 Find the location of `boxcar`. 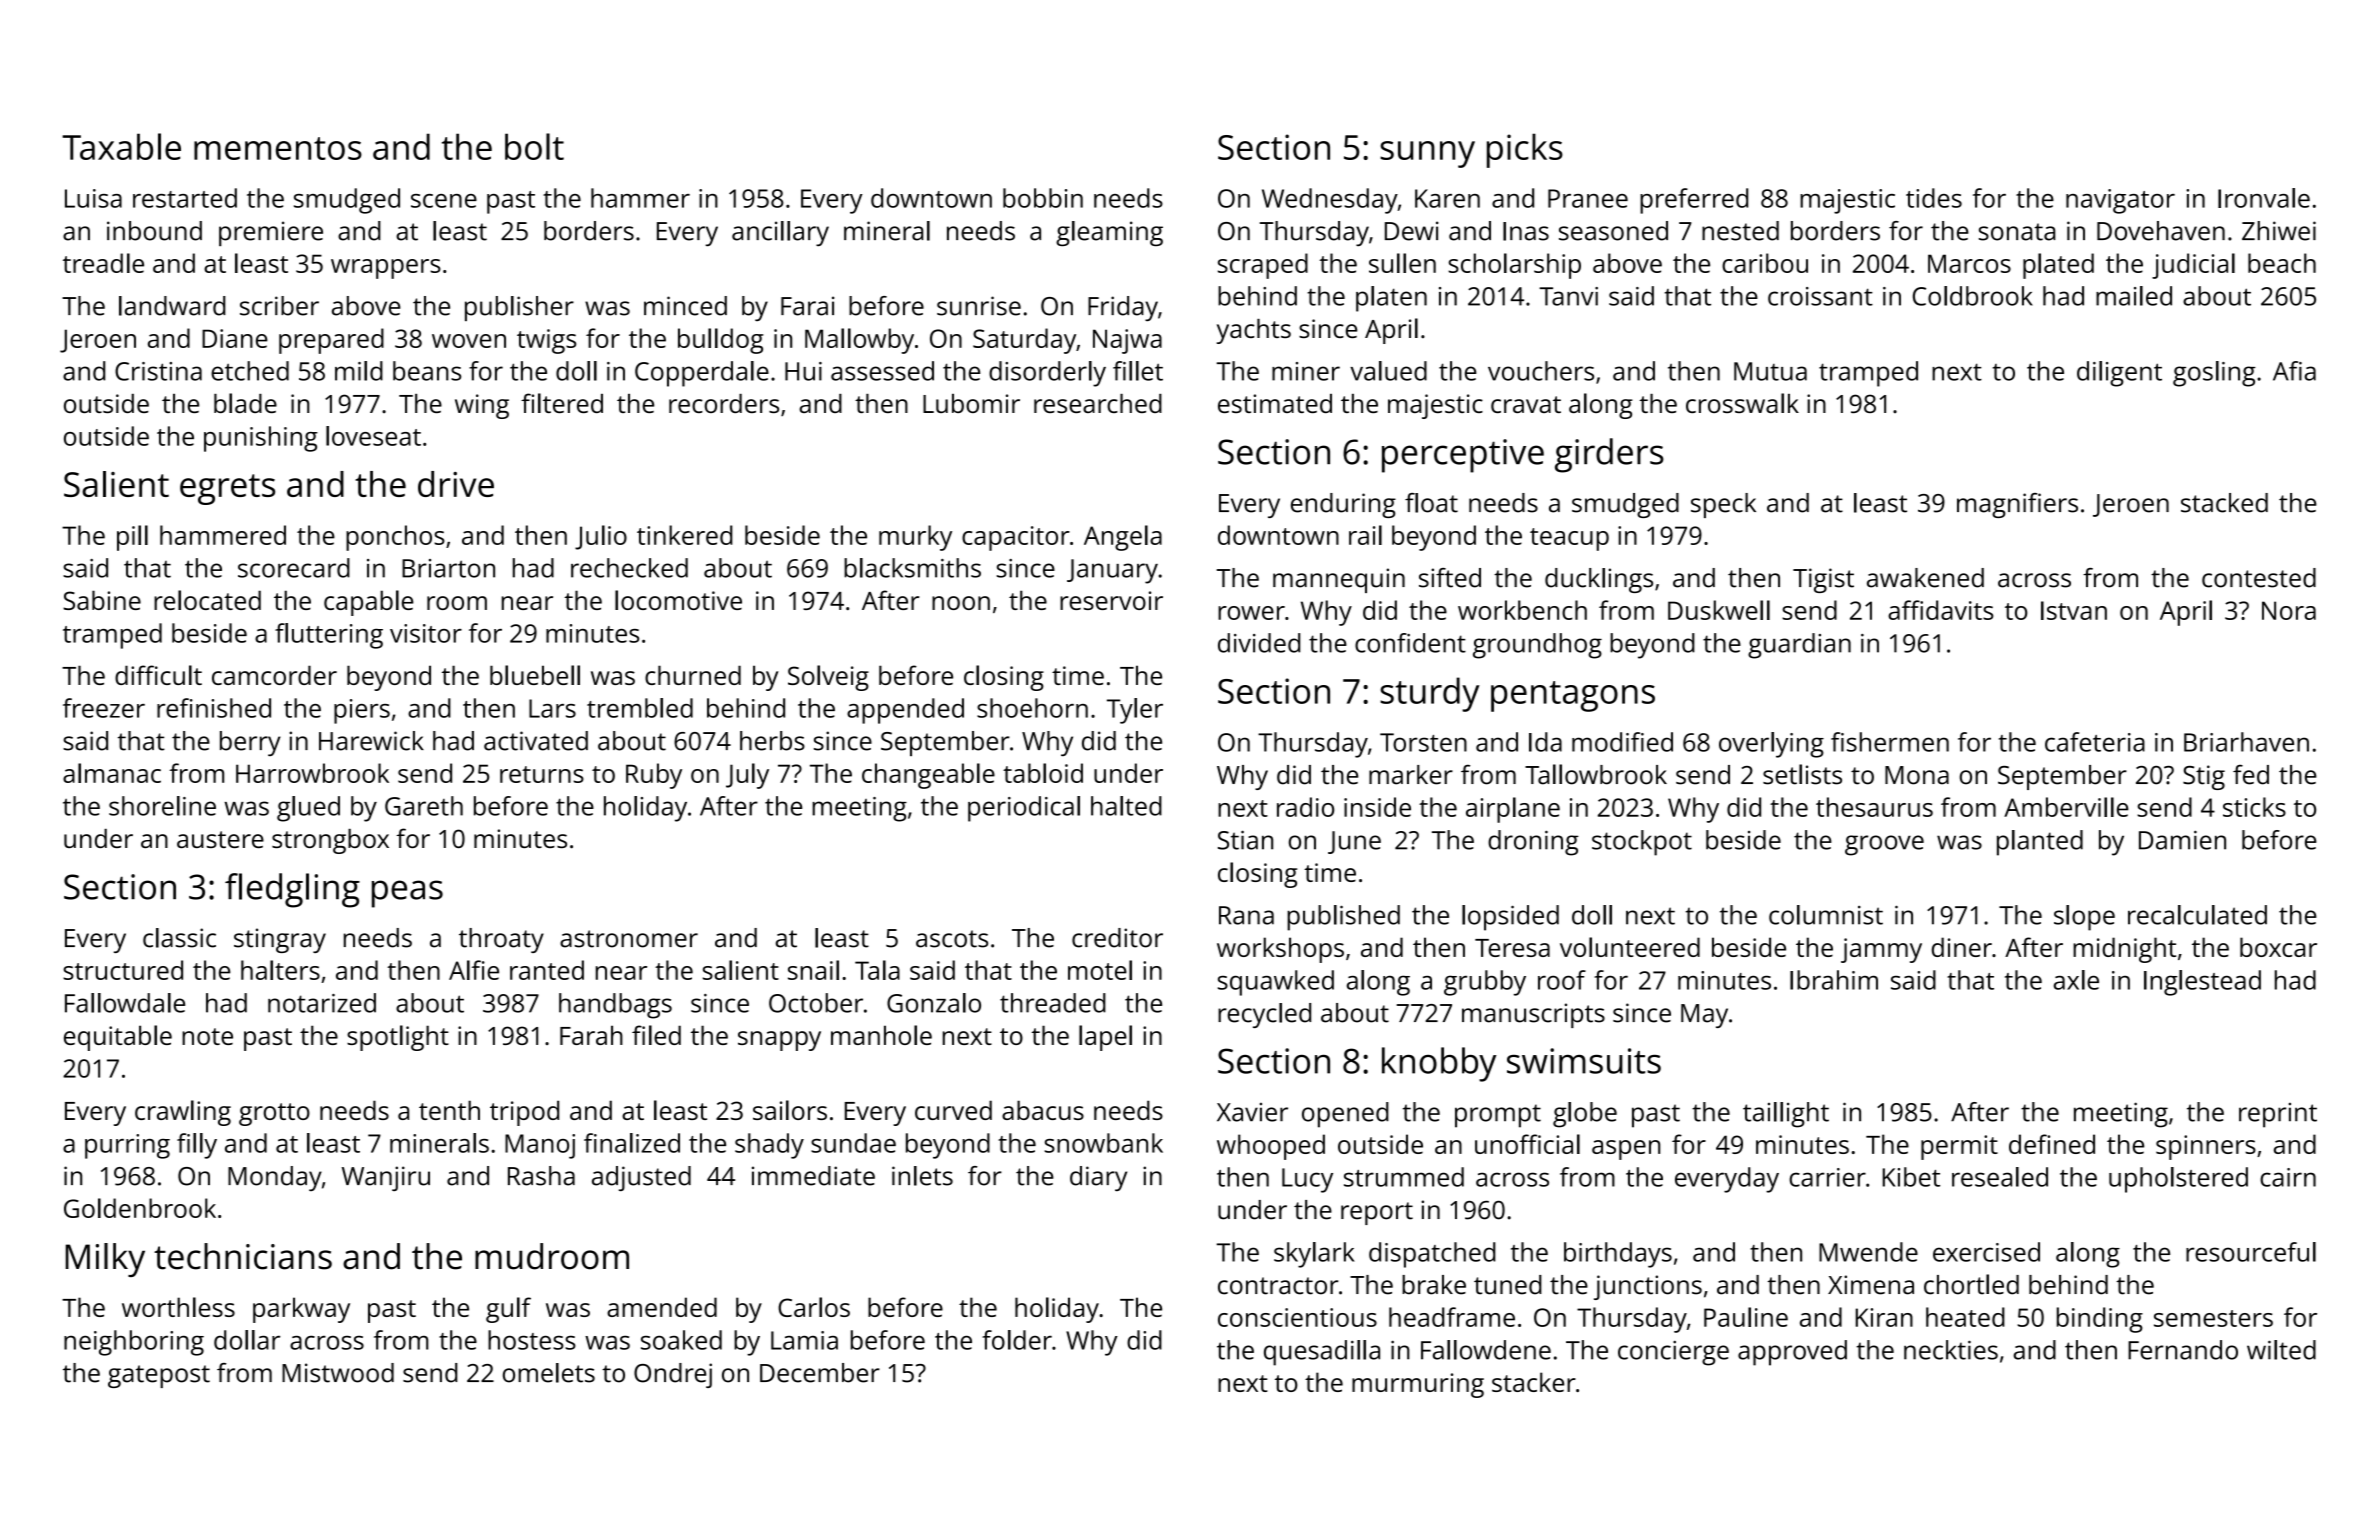

boxcar is located at coordinates (2278, 947).
